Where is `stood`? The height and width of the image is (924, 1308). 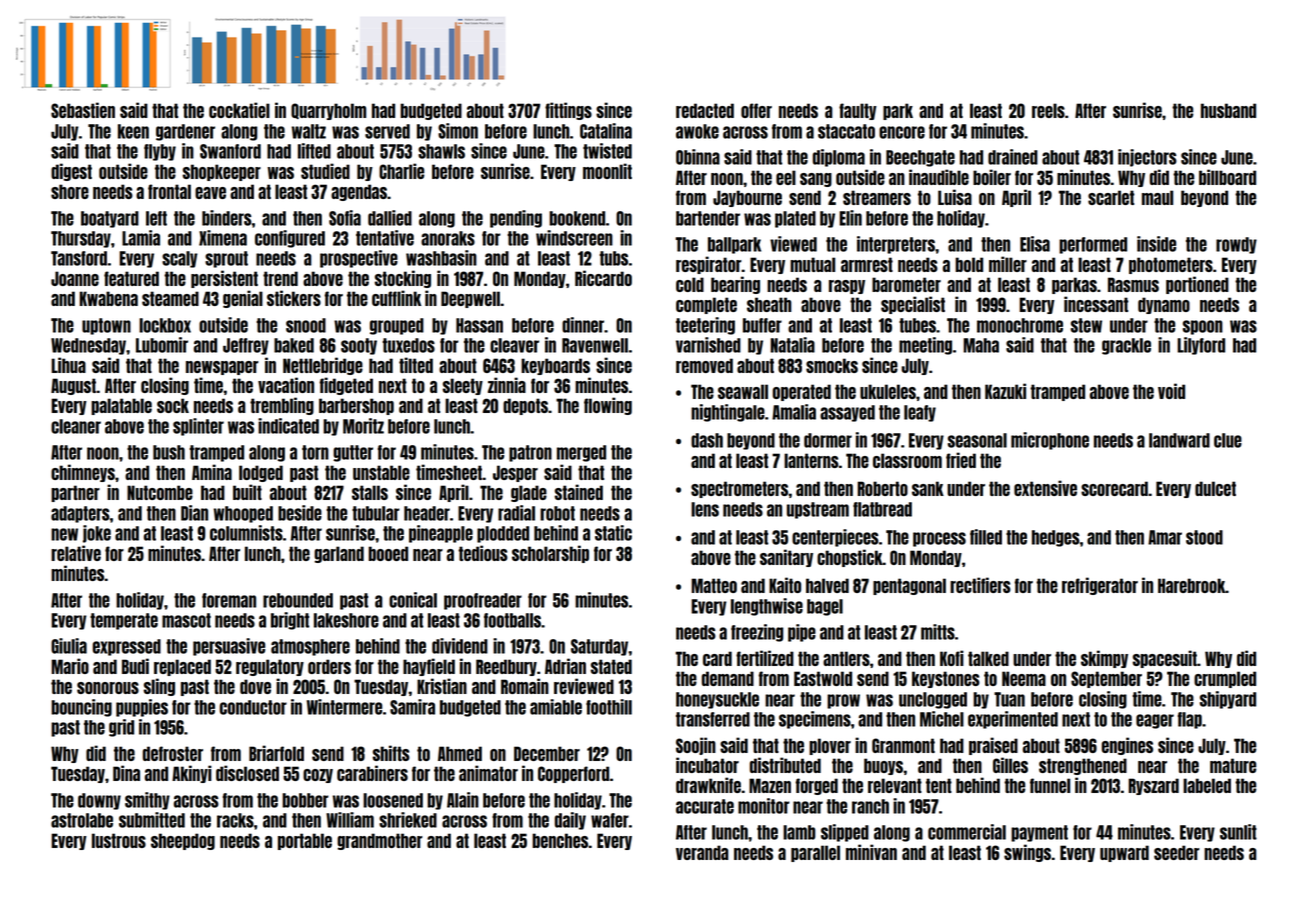
stood is located at coordinates (1204, 537).
